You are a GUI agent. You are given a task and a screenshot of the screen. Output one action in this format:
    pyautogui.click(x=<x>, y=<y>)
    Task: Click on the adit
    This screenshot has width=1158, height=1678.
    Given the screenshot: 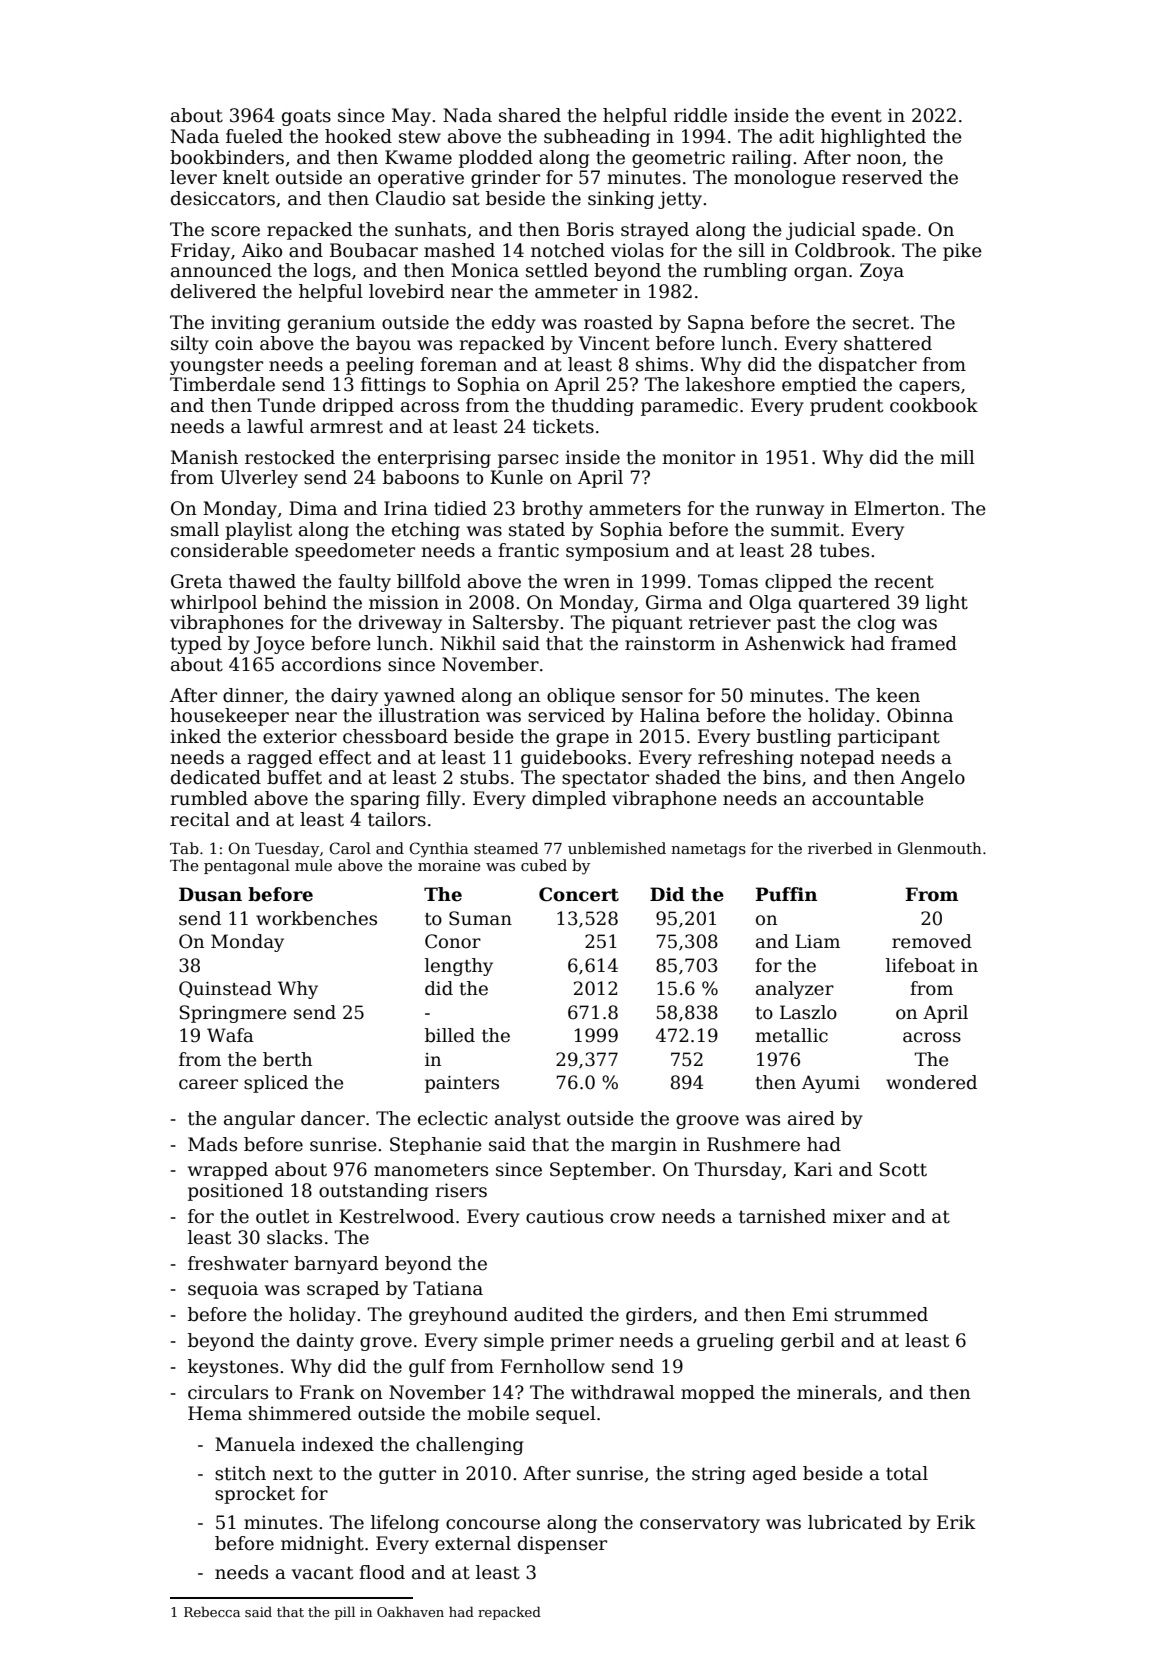 What is the action you would take?
    pyautogui.click(x=796, y=136)
